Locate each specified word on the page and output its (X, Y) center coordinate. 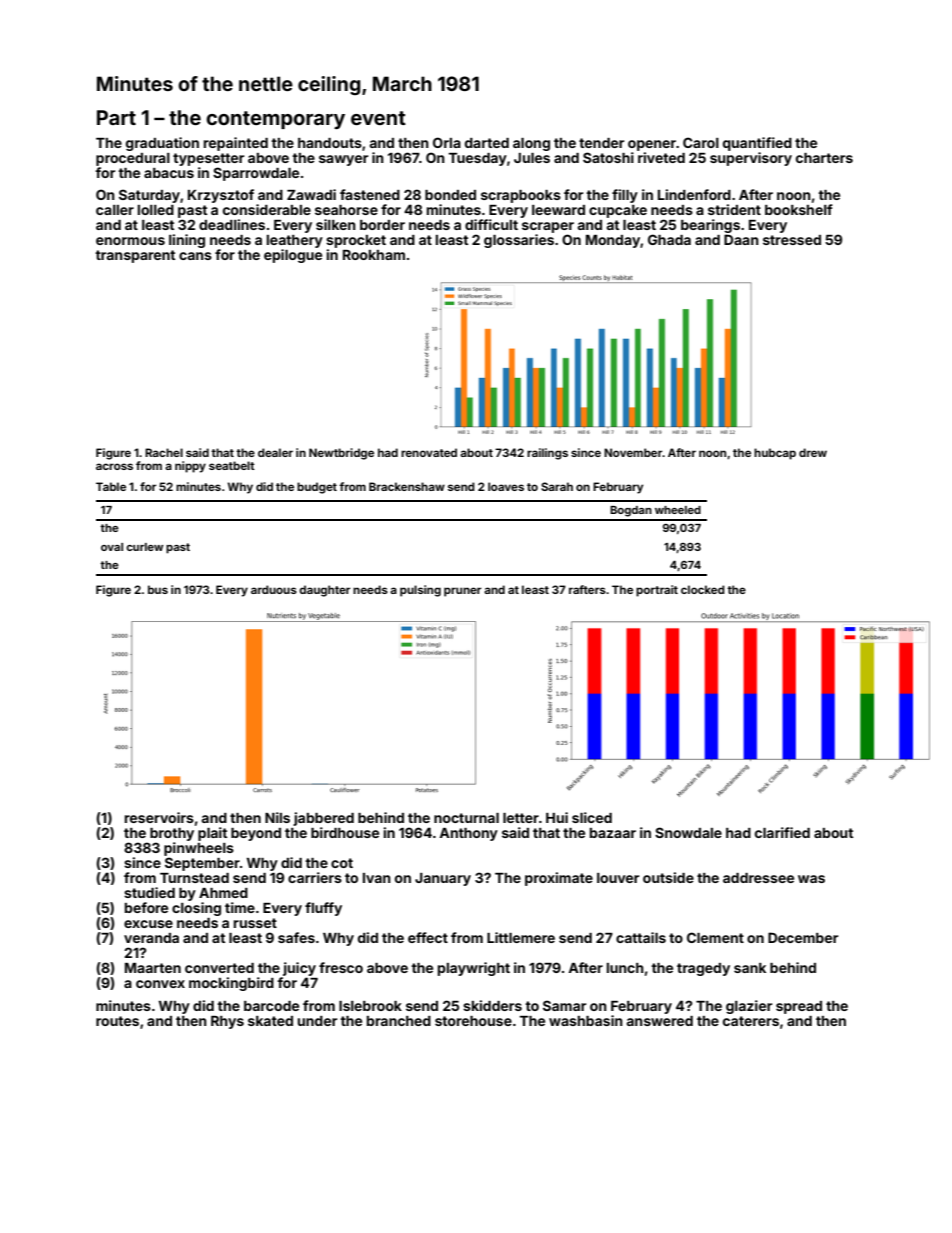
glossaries (519, 241)
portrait (657, 591)
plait (212, 834)
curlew (145, 547)
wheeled (678, 510)
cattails (641, 937)
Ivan (377, 878)
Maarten (153, 968)
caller (115, 210)
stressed (792, 240)
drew (813, 452)
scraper (548, 227)
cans (195, 256)
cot (342, 863)
